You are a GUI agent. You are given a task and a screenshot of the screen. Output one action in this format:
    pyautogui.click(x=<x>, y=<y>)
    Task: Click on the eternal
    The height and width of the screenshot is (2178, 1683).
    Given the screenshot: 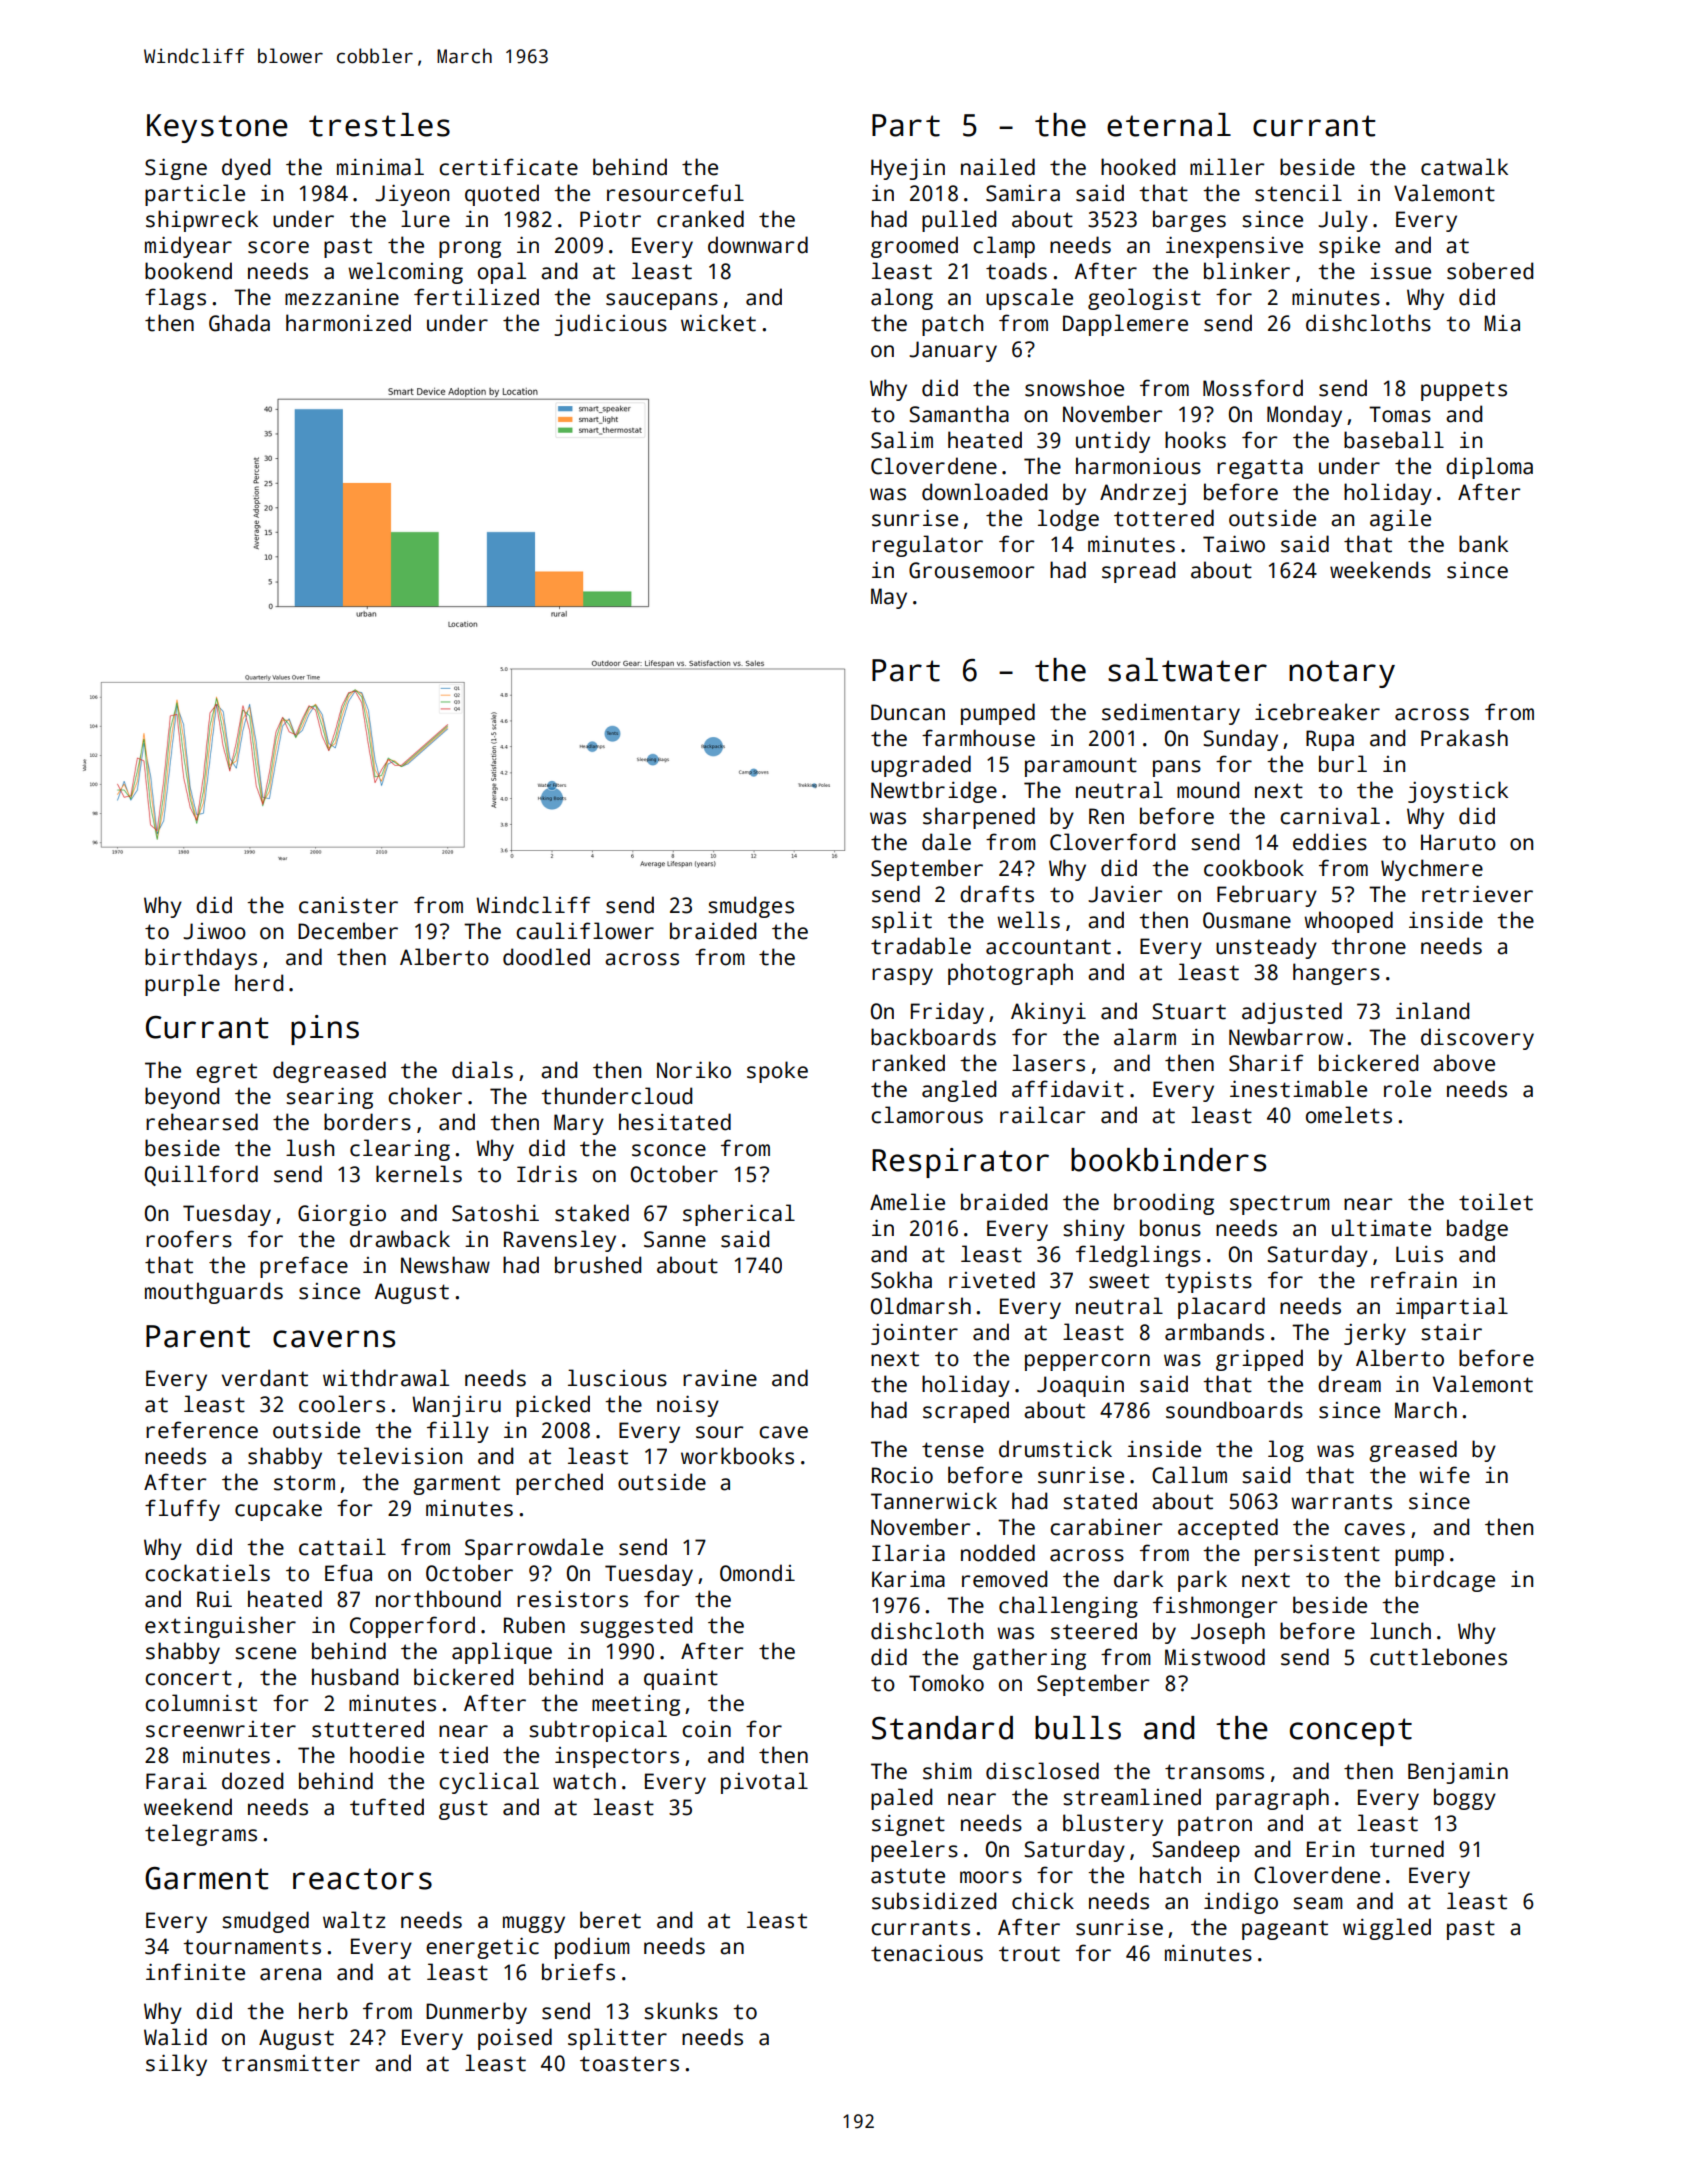 What is the action you would take?
    pyautogui.click(x=1169, y=125)
